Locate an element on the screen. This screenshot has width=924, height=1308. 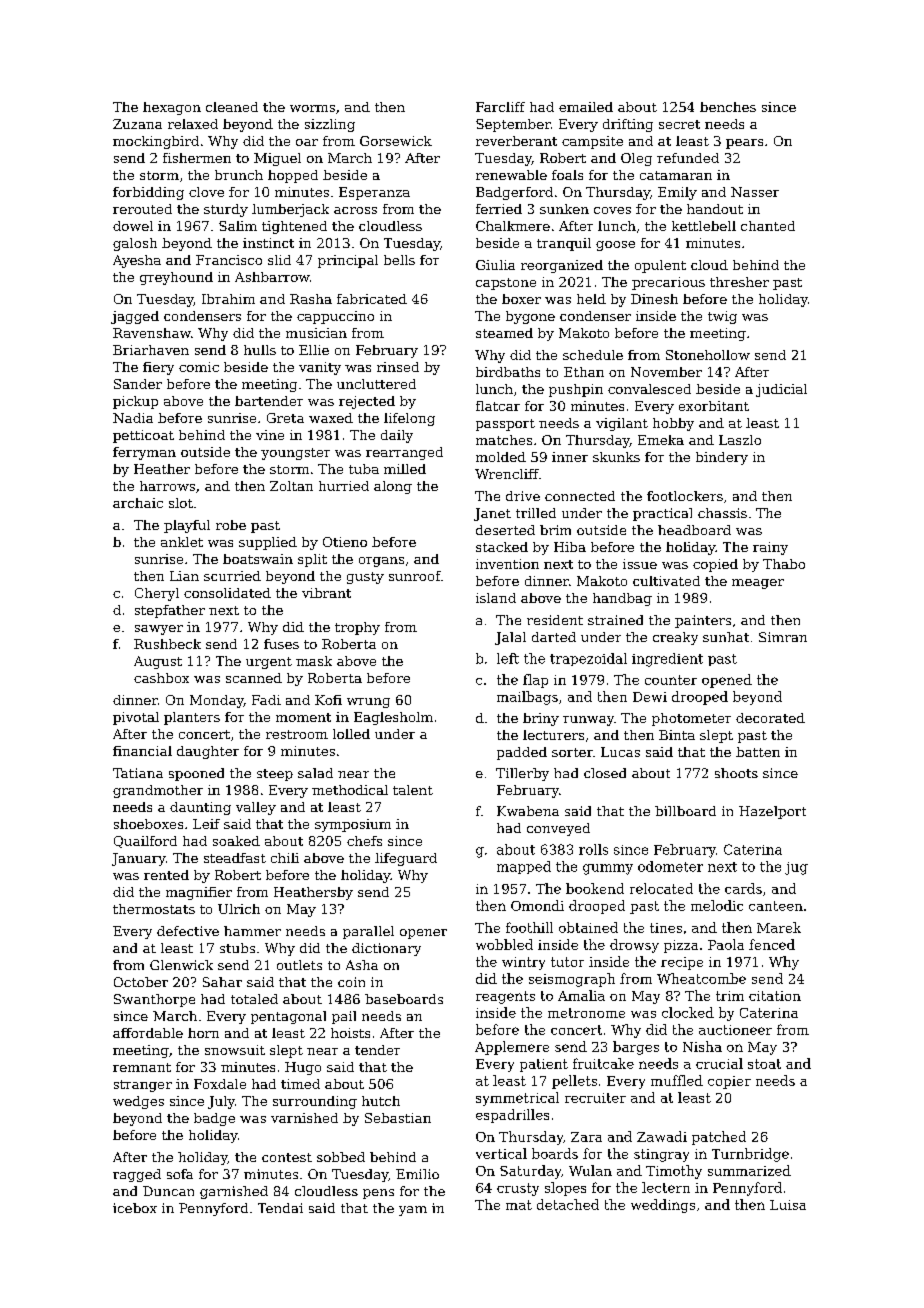
Applemere is located at coordinates (512, 1048).
